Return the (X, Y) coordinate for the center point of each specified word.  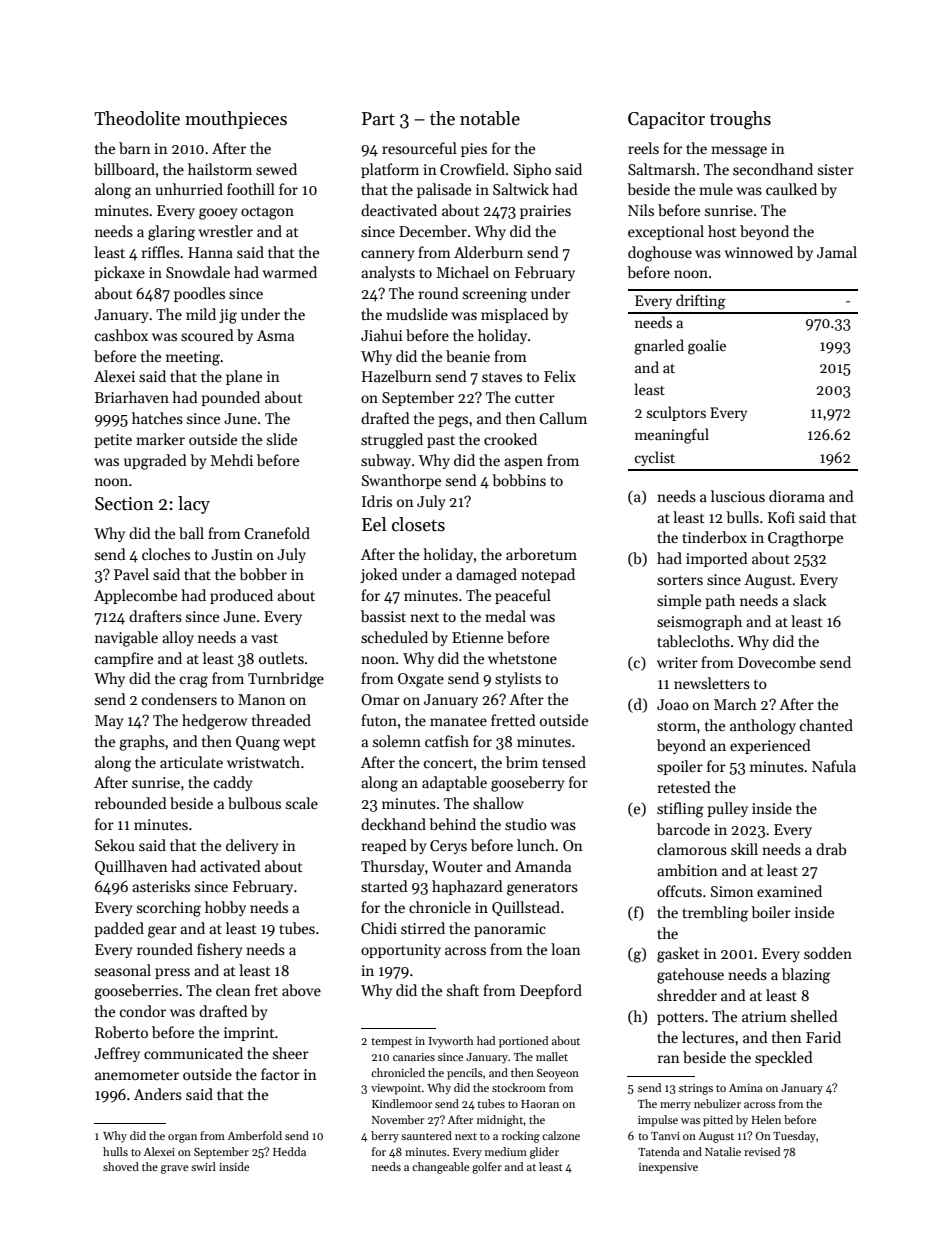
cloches (166, 554)
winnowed (758, 252)
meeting (193, 358)
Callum (563, 418)
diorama (797, 496)
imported (717, 559)
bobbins (519, 480)
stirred (423, 928)
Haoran (540, 1104)
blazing (806, 976)
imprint (249, 1034)
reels (643, 148)
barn (135, 148)
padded (119, 929)
